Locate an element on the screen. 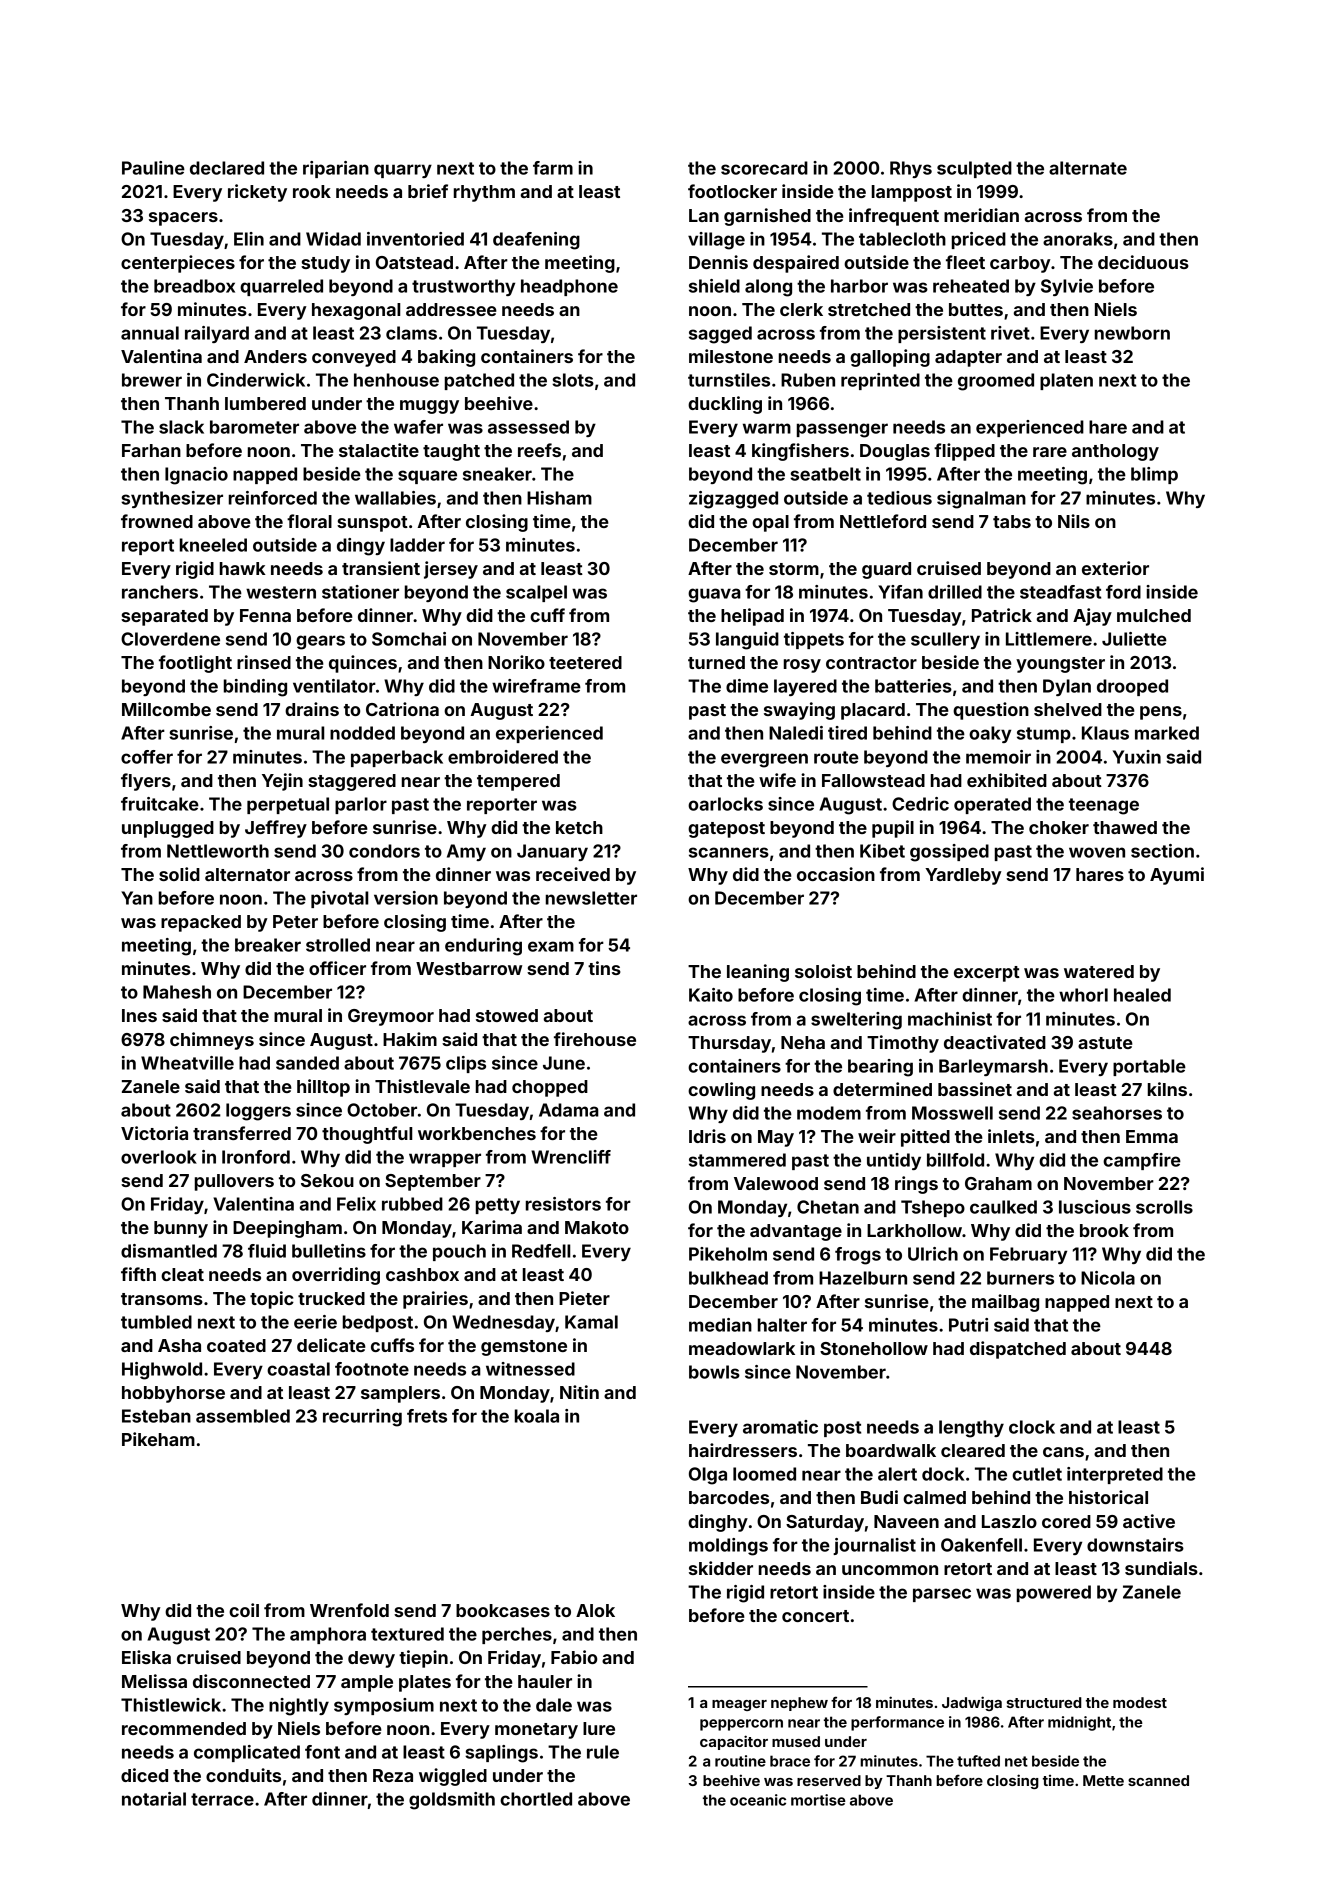 Image resolution: width=1327 pixels, height=1877 pixels. powered is located at coordinates (1054, 1593).
